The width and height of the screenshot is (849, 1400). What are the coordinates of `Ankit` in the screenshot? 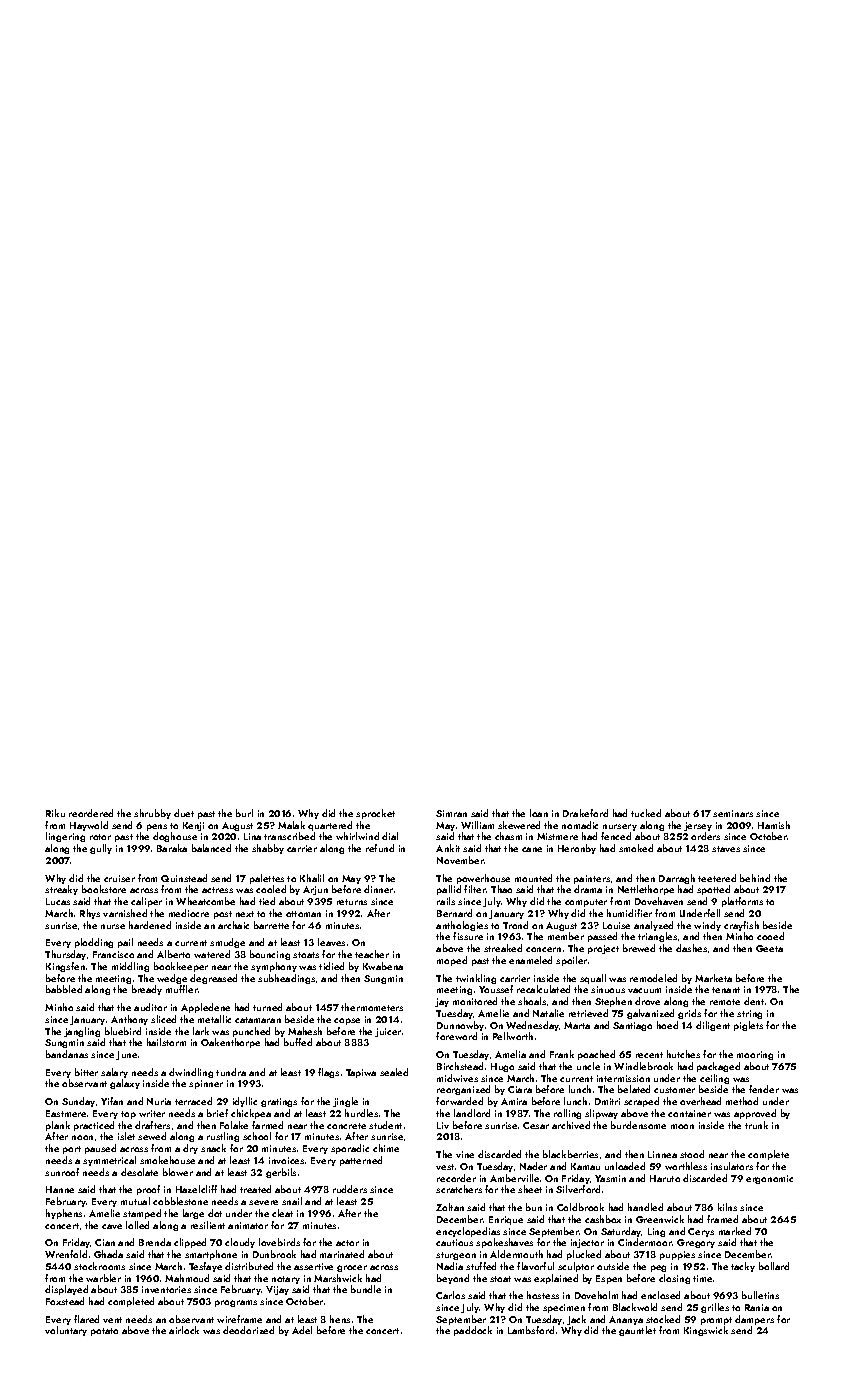 It's located at (448, 848).
